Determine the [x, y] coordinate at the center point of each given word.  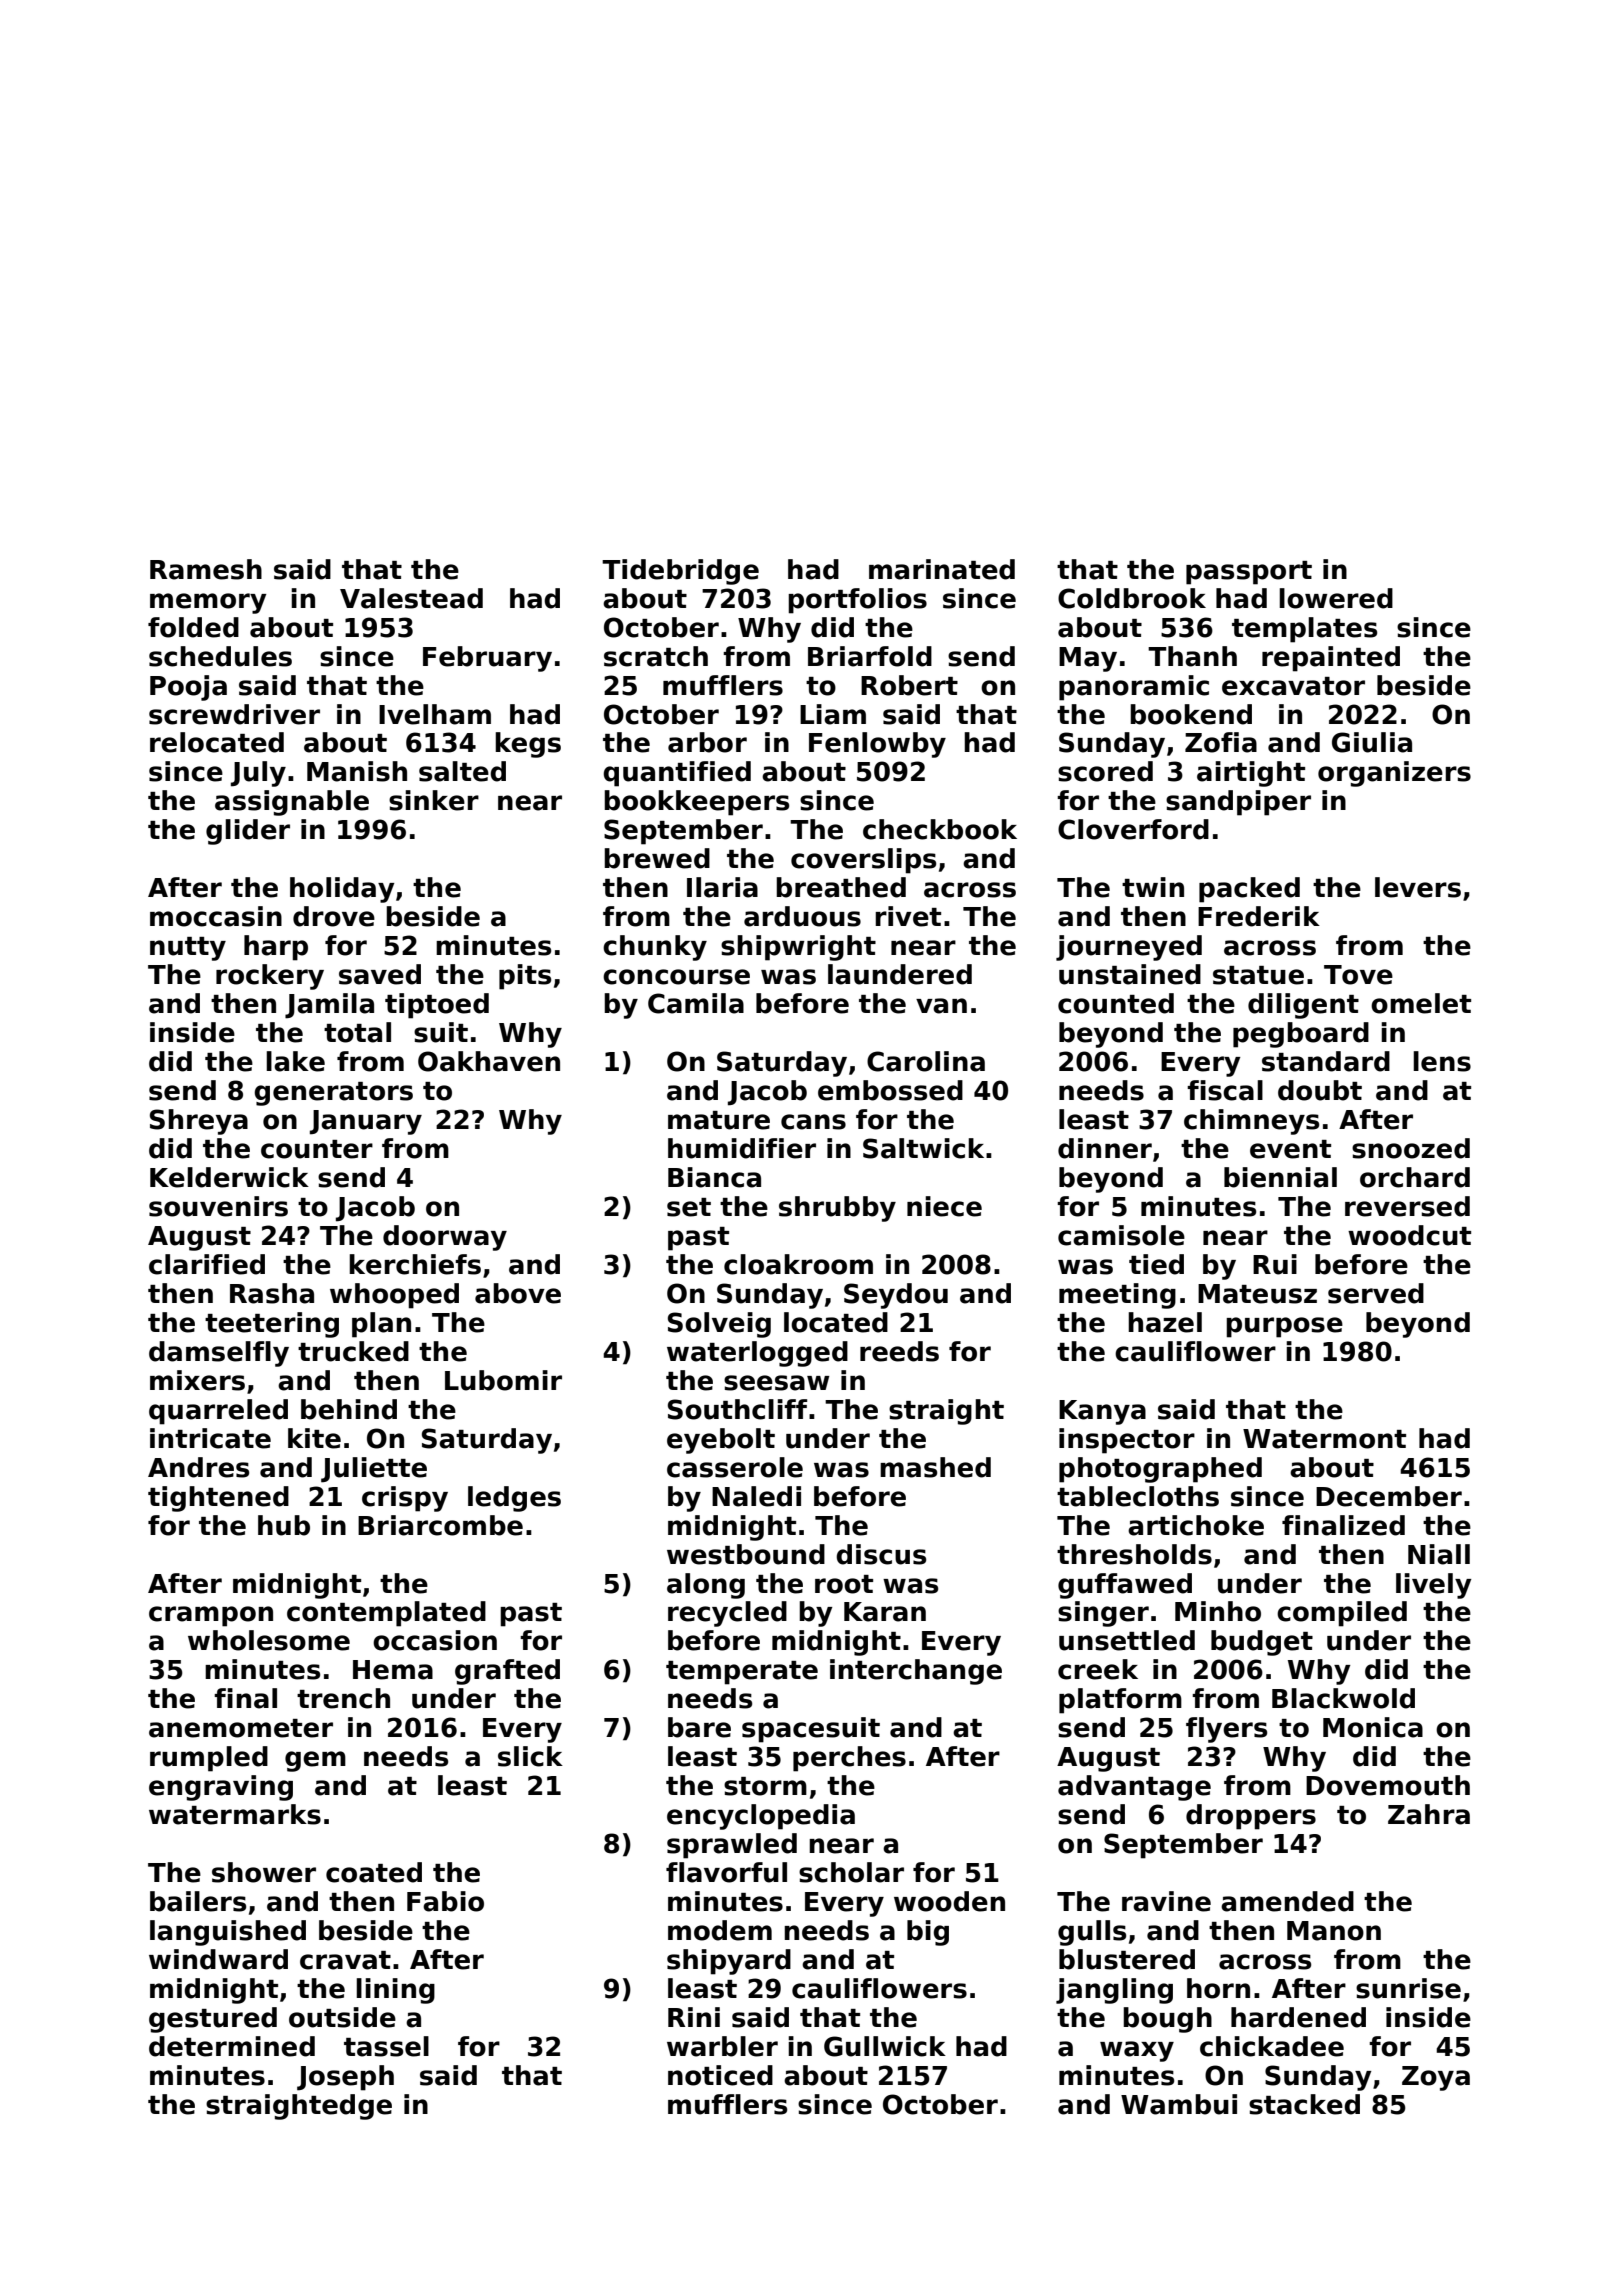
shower [264, 1872]
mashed [935, 1467]
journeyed [1129, 948]
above [518, 1293]
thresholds [1134, 1554]
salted [462, 771]
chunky [655, 948]
